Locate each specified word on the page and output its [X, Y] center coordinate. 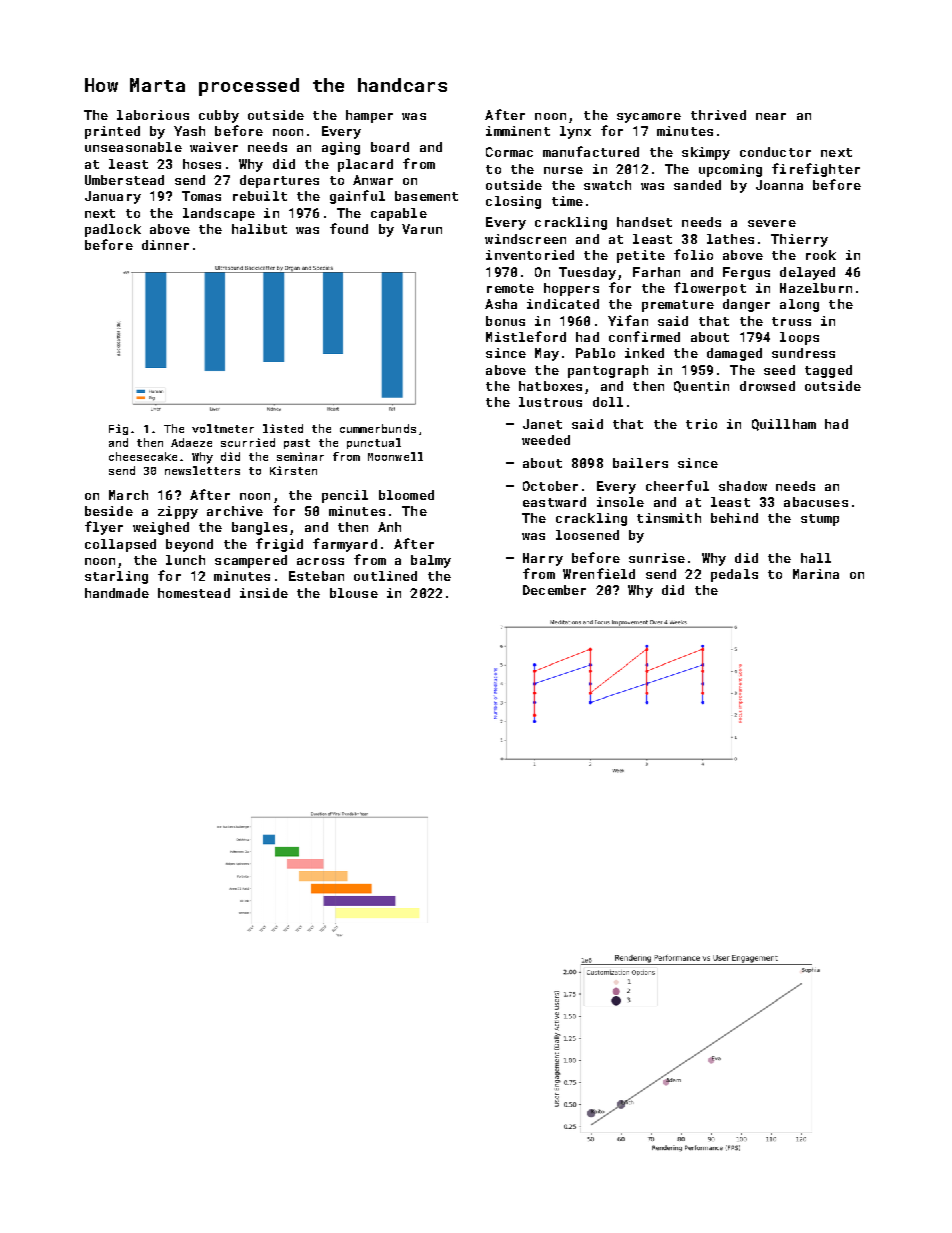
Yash [189, 131]
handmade [117, 593]
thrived [718, 115]
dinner [165, 245]
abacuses [816, 502]
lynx [575, 132]
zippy [178, 512]
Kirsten [293, 470]
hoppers [571, 289]
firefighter [816, 170]
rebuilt [260, 196]
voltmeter [223, 428]
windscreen [525, 239]
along [799, 305]
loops [799, 338]
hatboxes [550, 386]
